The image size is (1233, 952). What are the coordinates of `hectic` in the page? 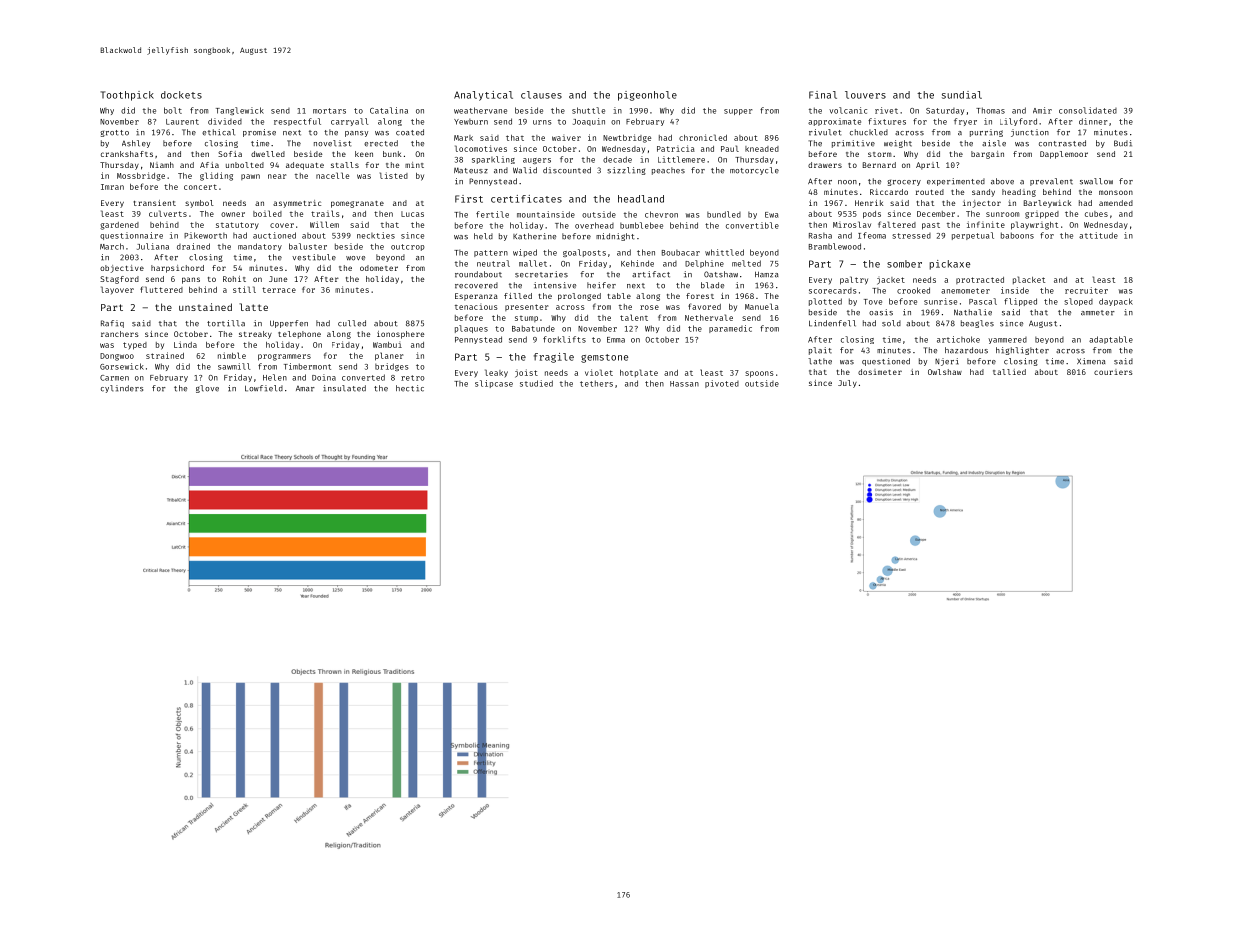 It's located at (410, 388).
